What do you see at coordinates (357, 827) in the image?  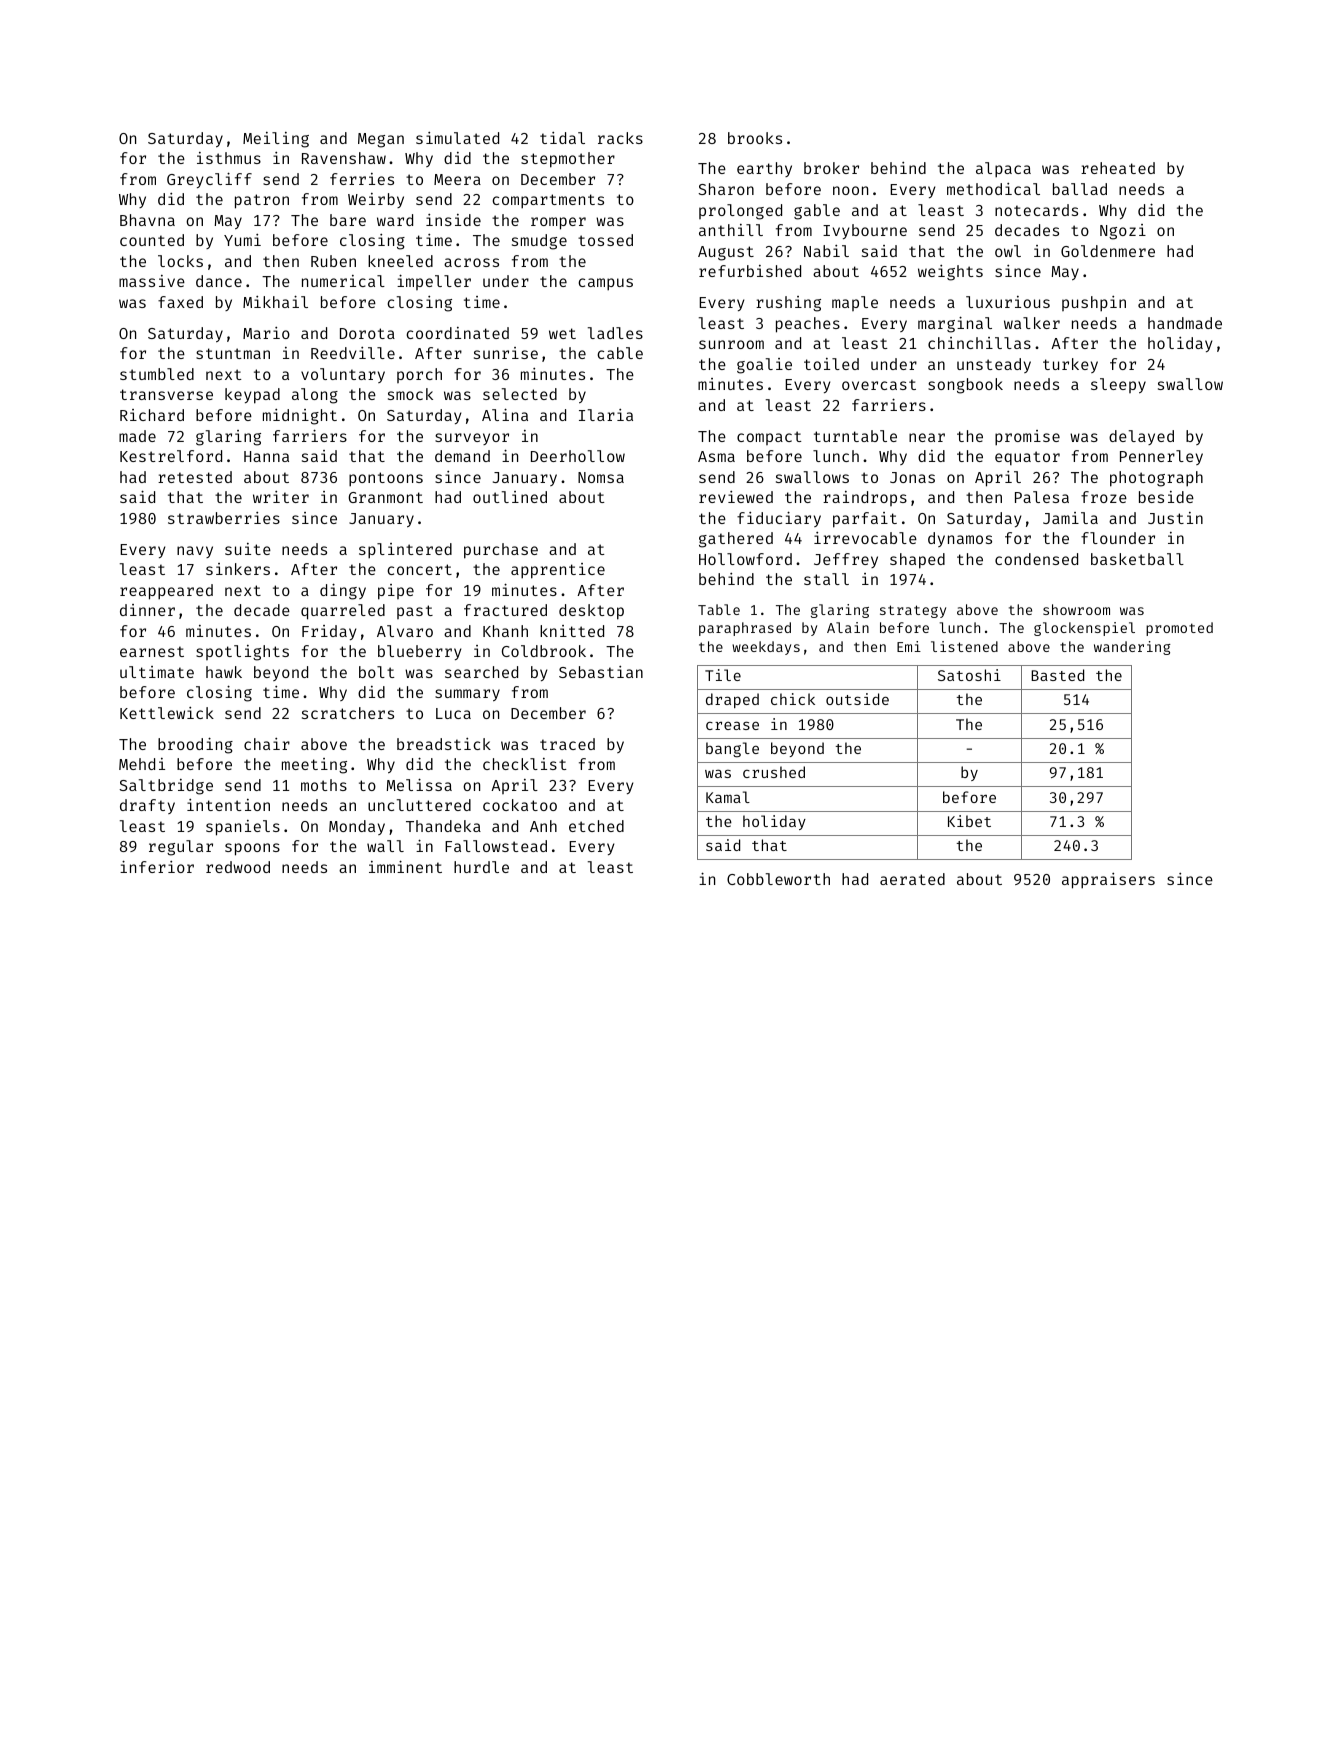 I see `Monday` at bounding box center [357, 827].
